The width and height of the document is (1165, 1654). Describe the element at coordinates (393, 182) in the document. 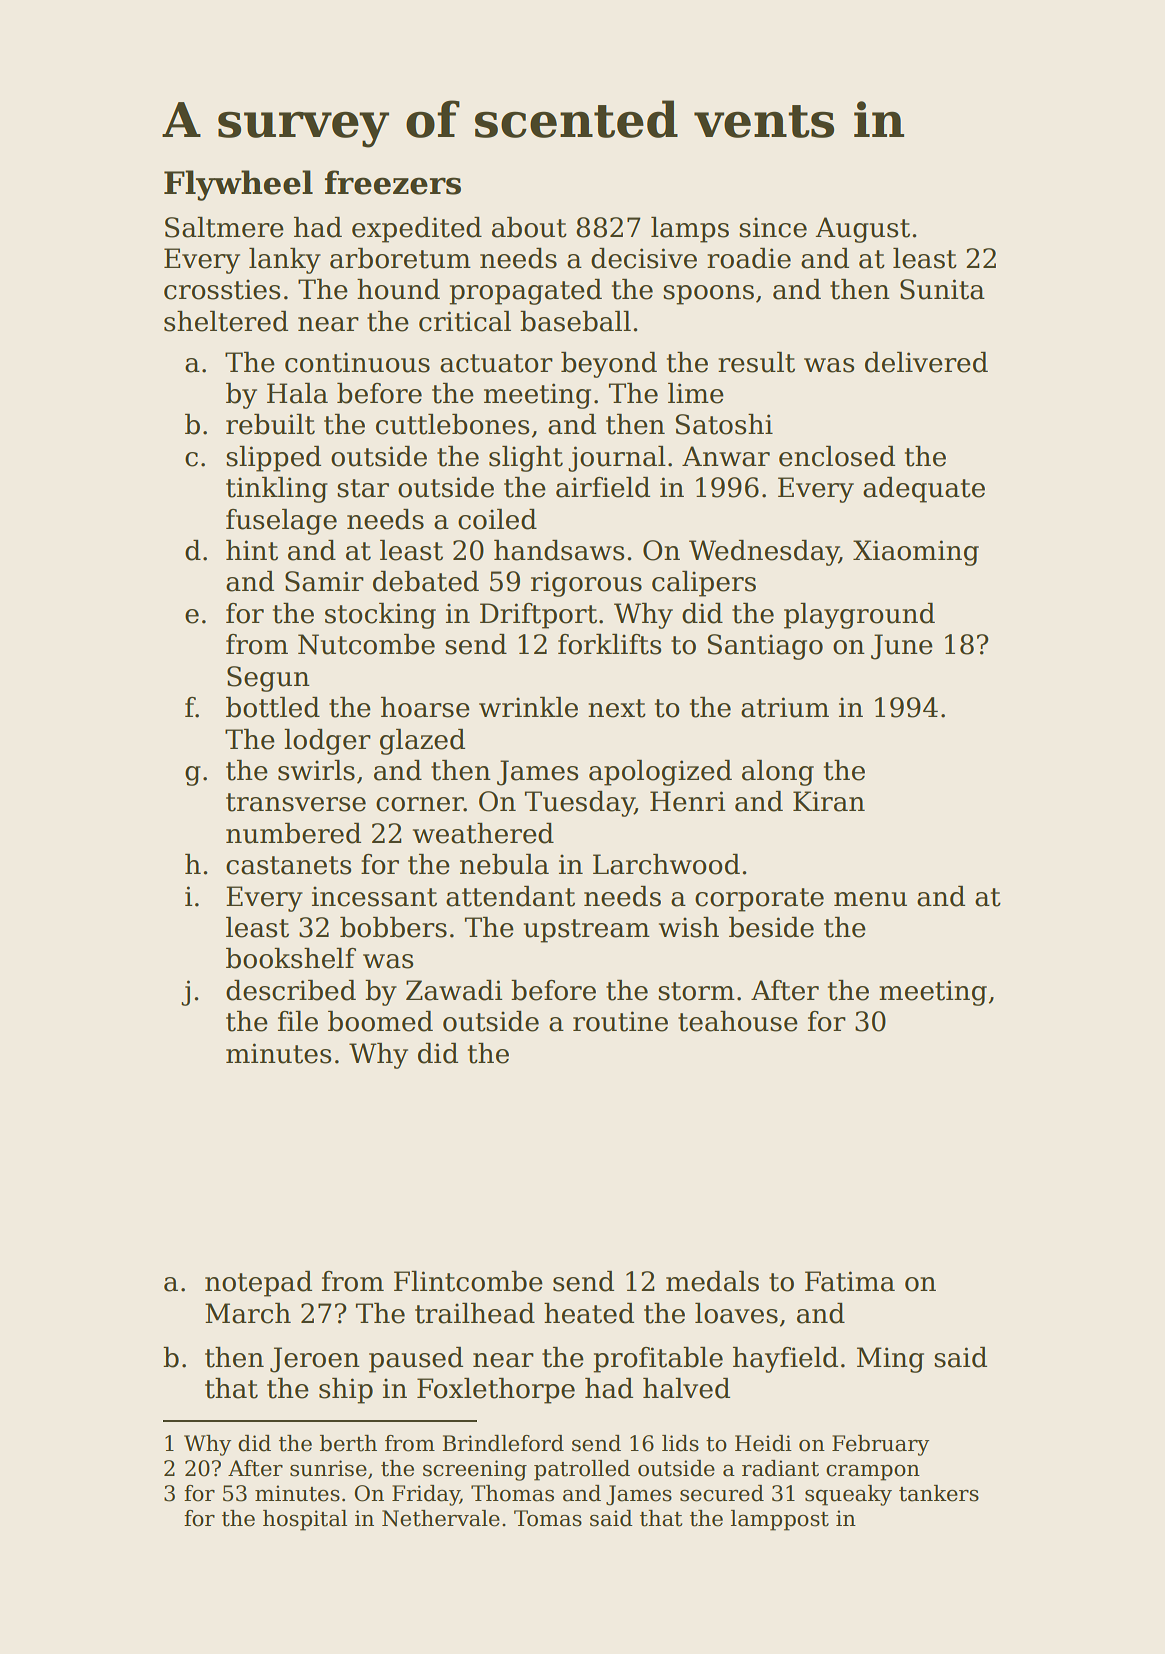

I see `freezers` at that location.
